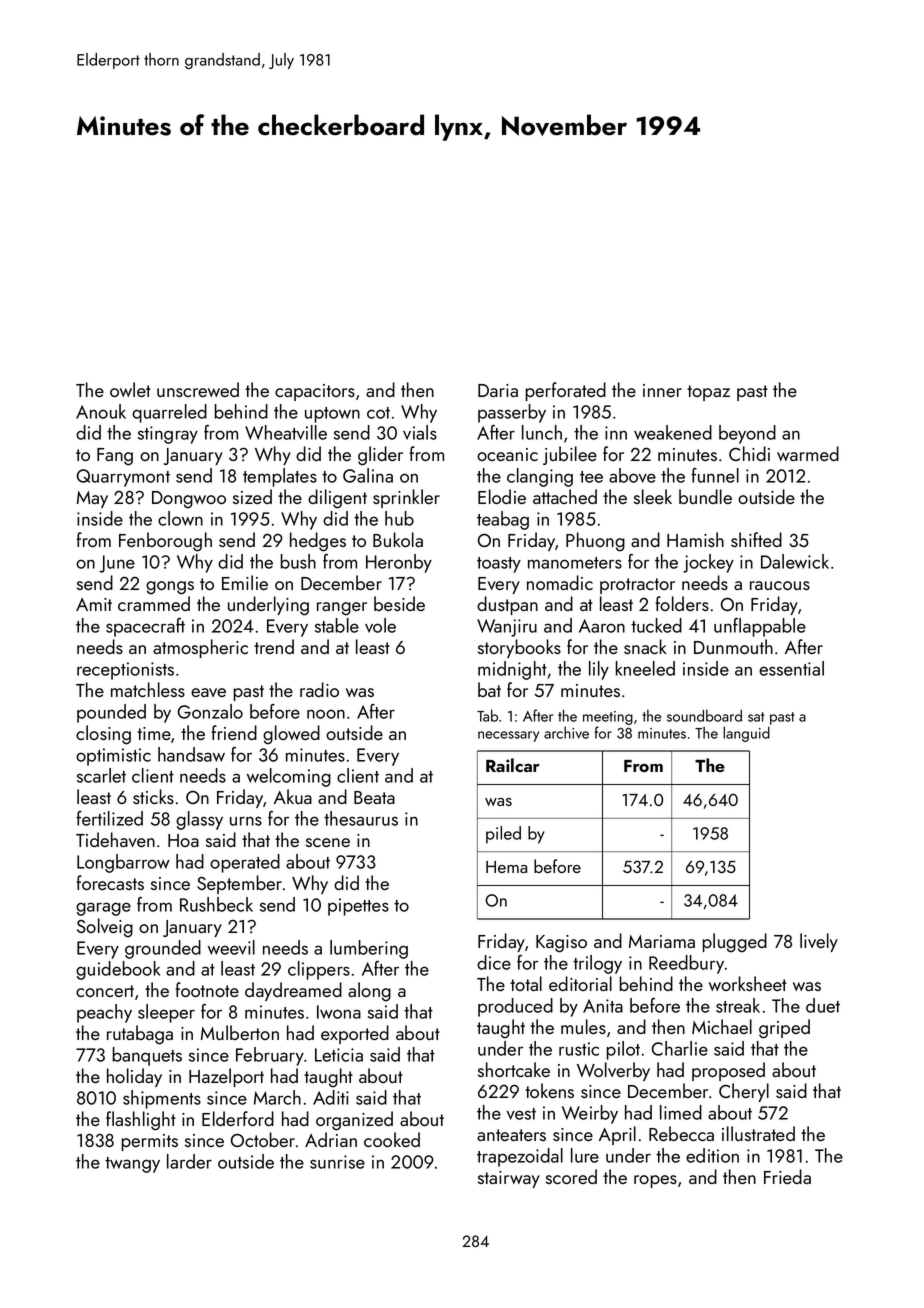 The width and height of the document is (924, 1308). I want to click on weevil, so click(231, 947).
